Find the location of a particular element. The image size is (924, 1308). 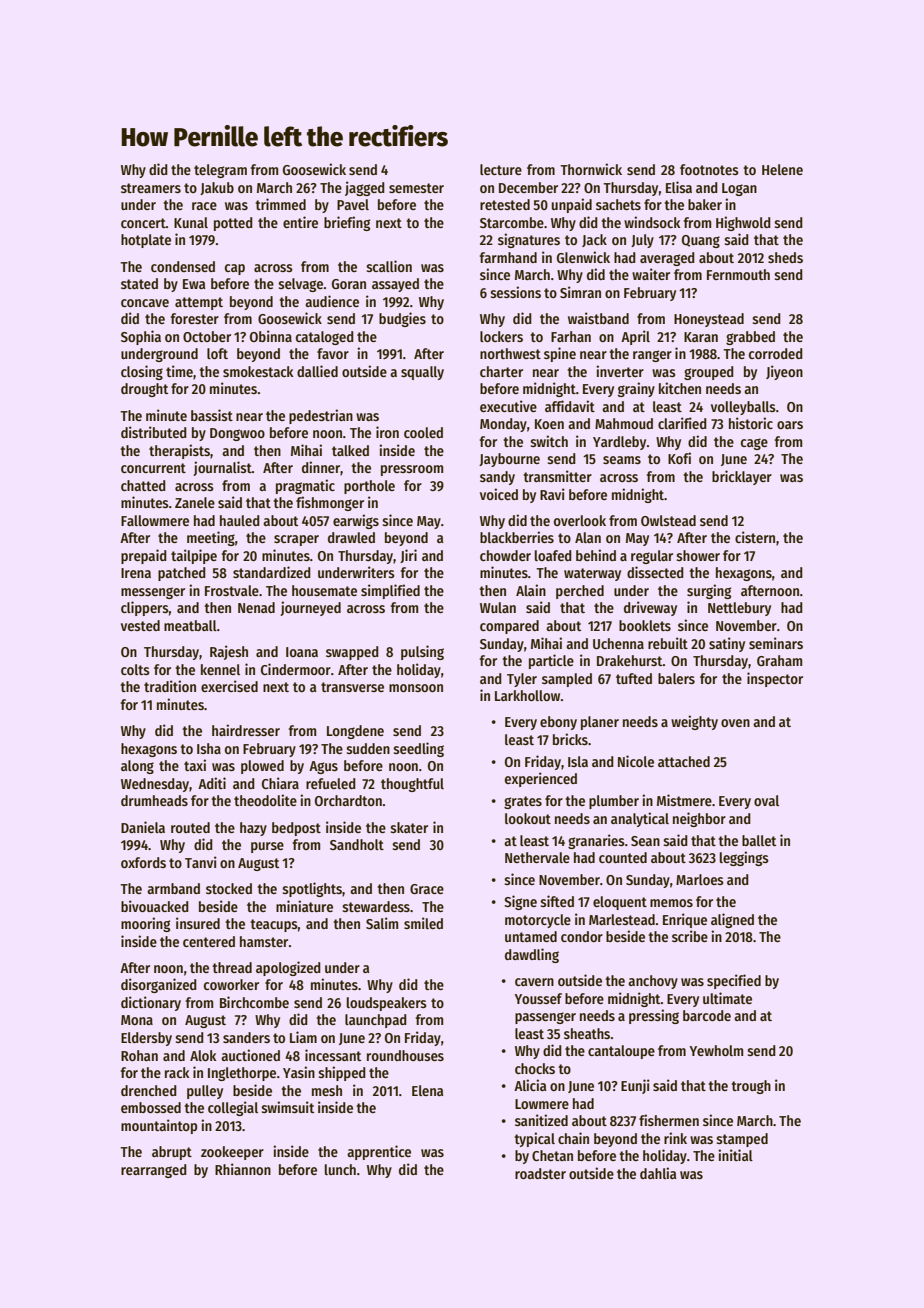

sessions is located at coordinates (515, 292).
